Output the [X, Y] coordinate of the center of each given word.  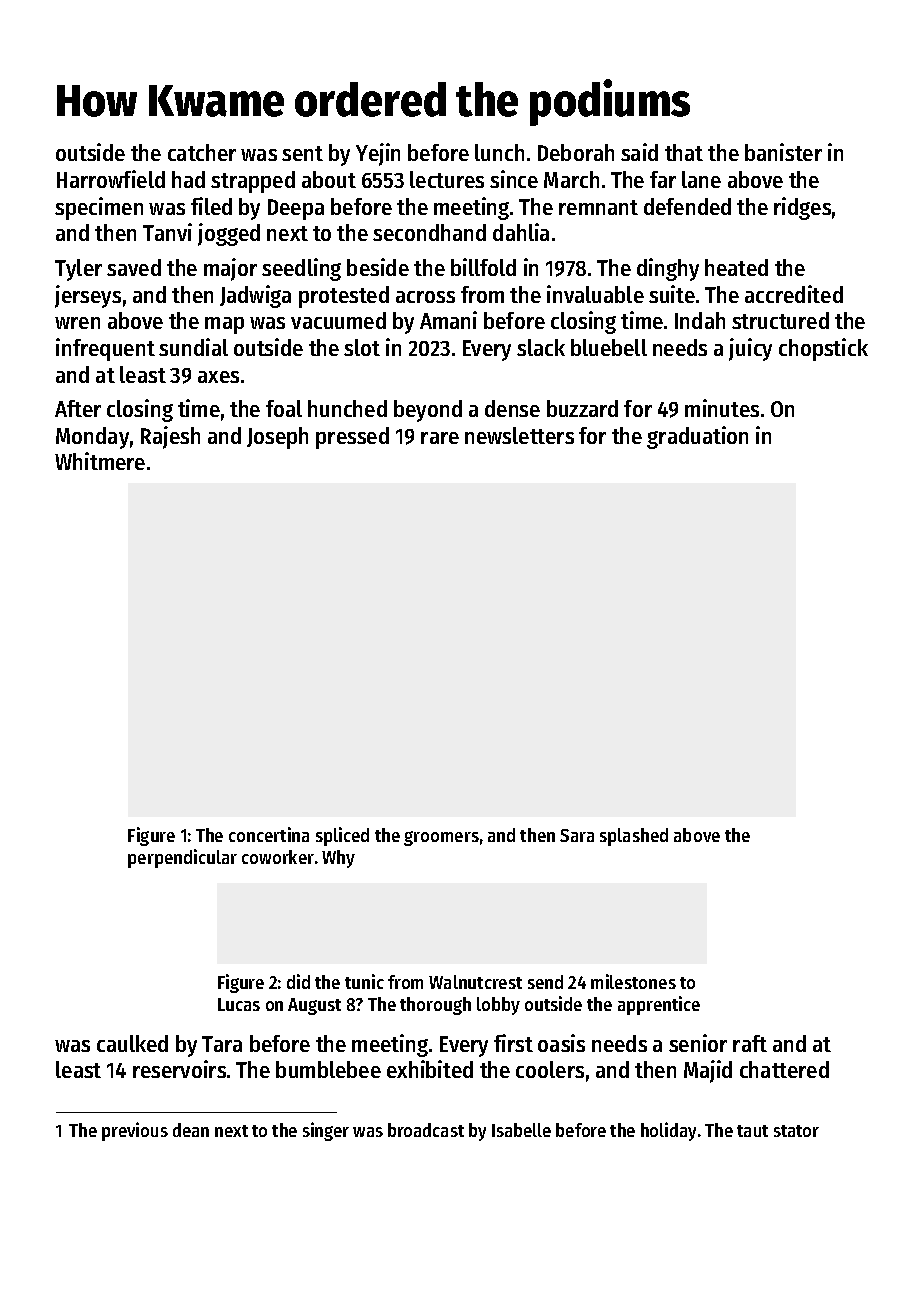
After [78, 408]
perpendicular [182, 858]
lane [701, 179]
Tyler [78, 270]
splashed [634, 837]
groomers [441, 838]
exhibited [430, 1069]
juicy [750, 349]
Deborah [576, 152]
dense [512, 408]
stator [796, 1131]
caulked [132, 1043]
